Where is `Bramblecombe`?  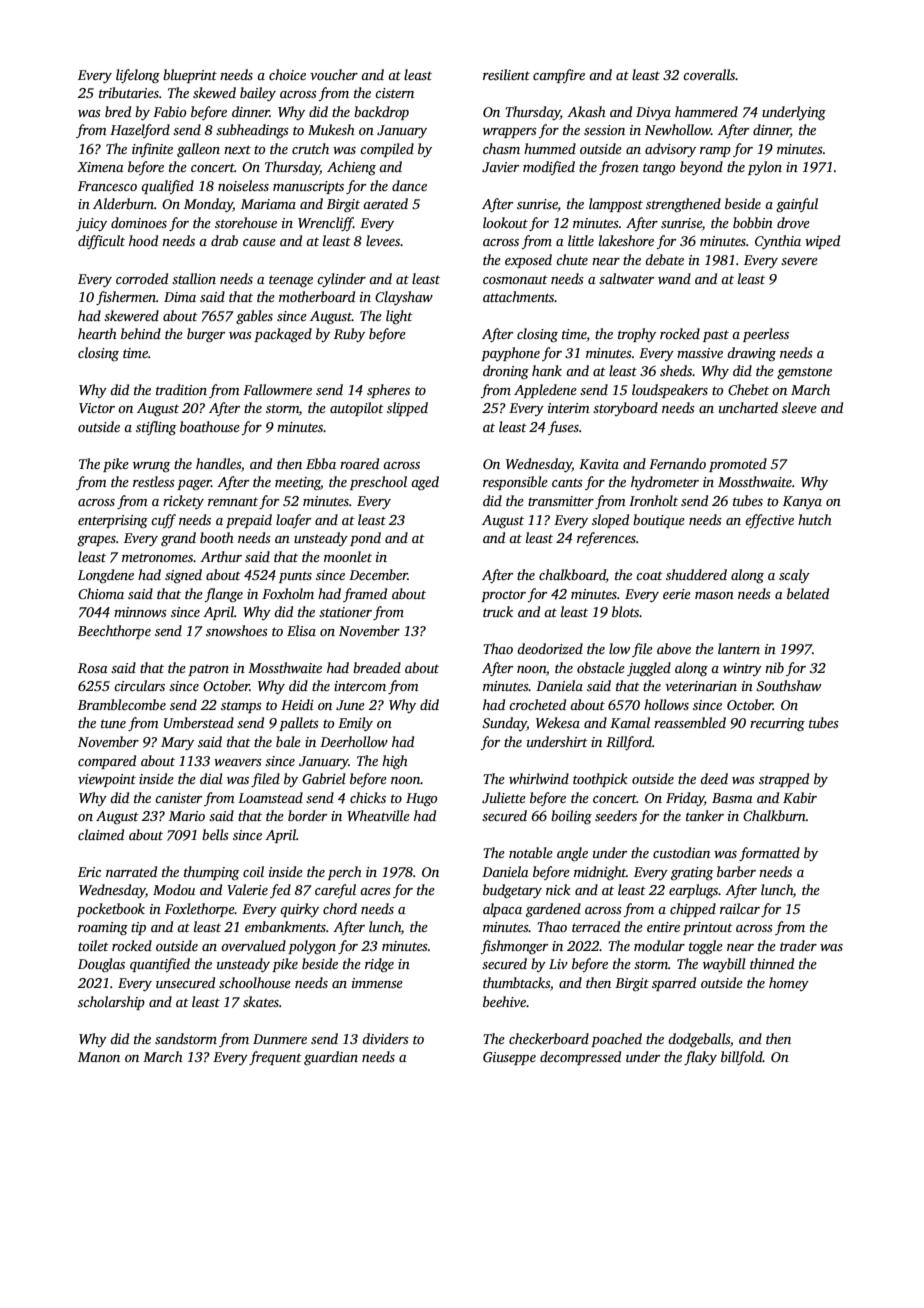 Bramblecombe is located at coordinates (122, 704).
